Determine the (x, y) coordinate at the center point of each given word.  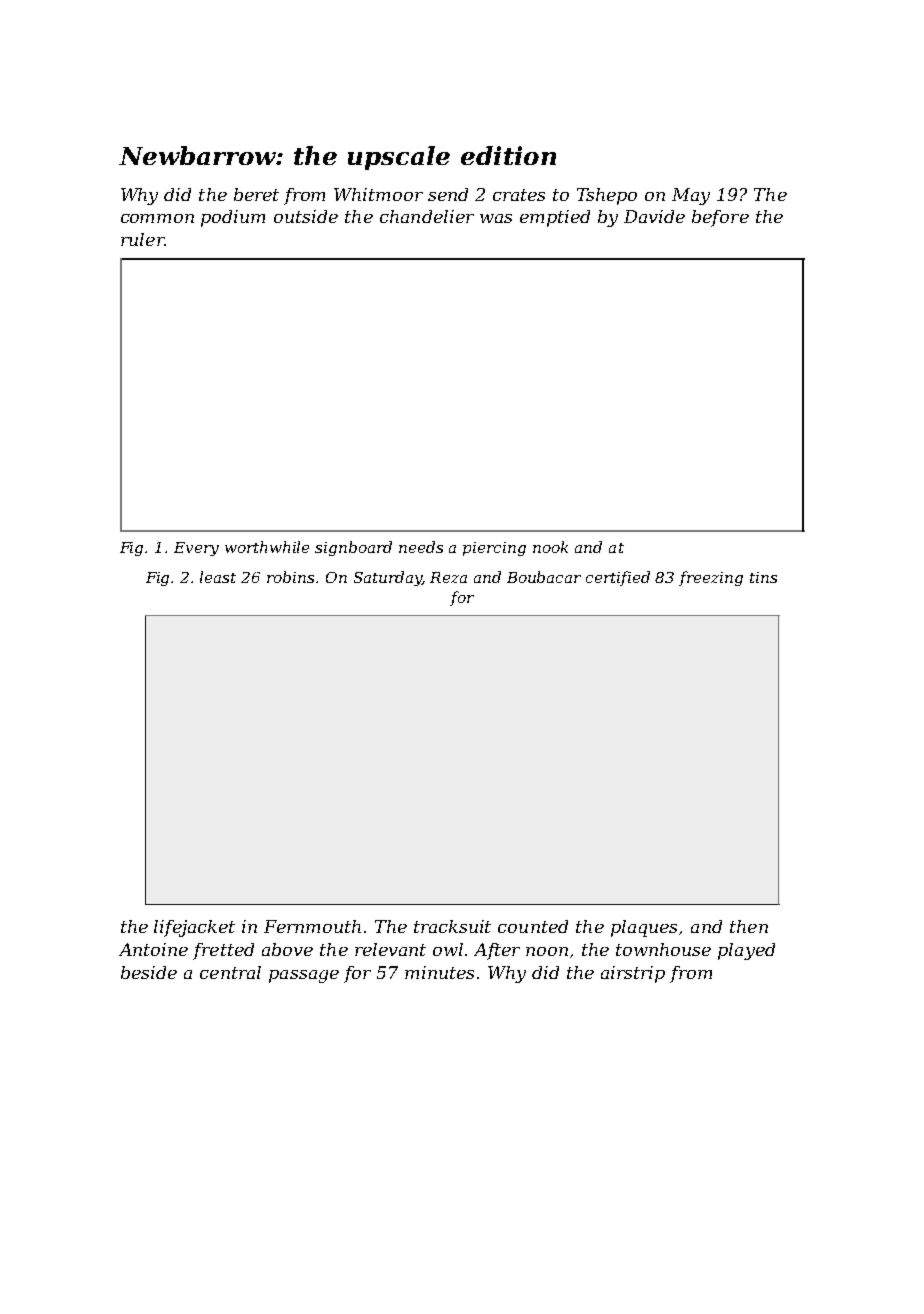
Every (196, 549)
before (720, 218)
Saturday (388, 578)
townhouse (663, 949)
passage (304, 976)
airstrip (633, 974)
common (157, 218)
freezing (711, 578)
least (218, 577)
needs (421, 547)
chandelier (427, 216)
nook (550, 547)
